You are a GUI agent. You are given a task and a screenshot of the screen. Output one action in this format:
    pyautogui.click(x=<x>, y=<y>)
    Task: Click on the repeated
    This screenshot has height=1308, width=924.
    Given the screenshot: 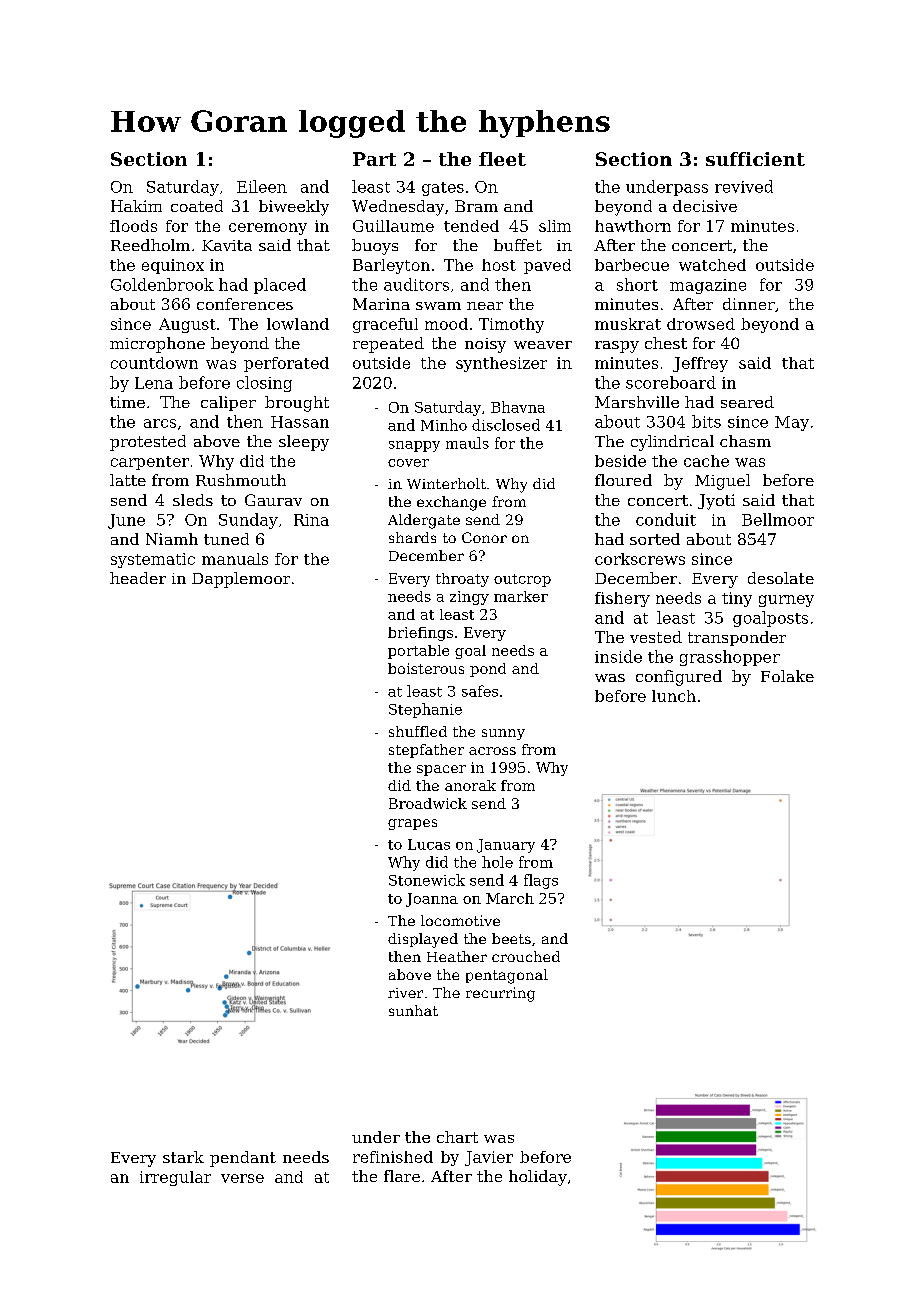 What is the action you would take?
    pyautogui.click(x=388, y=345)
